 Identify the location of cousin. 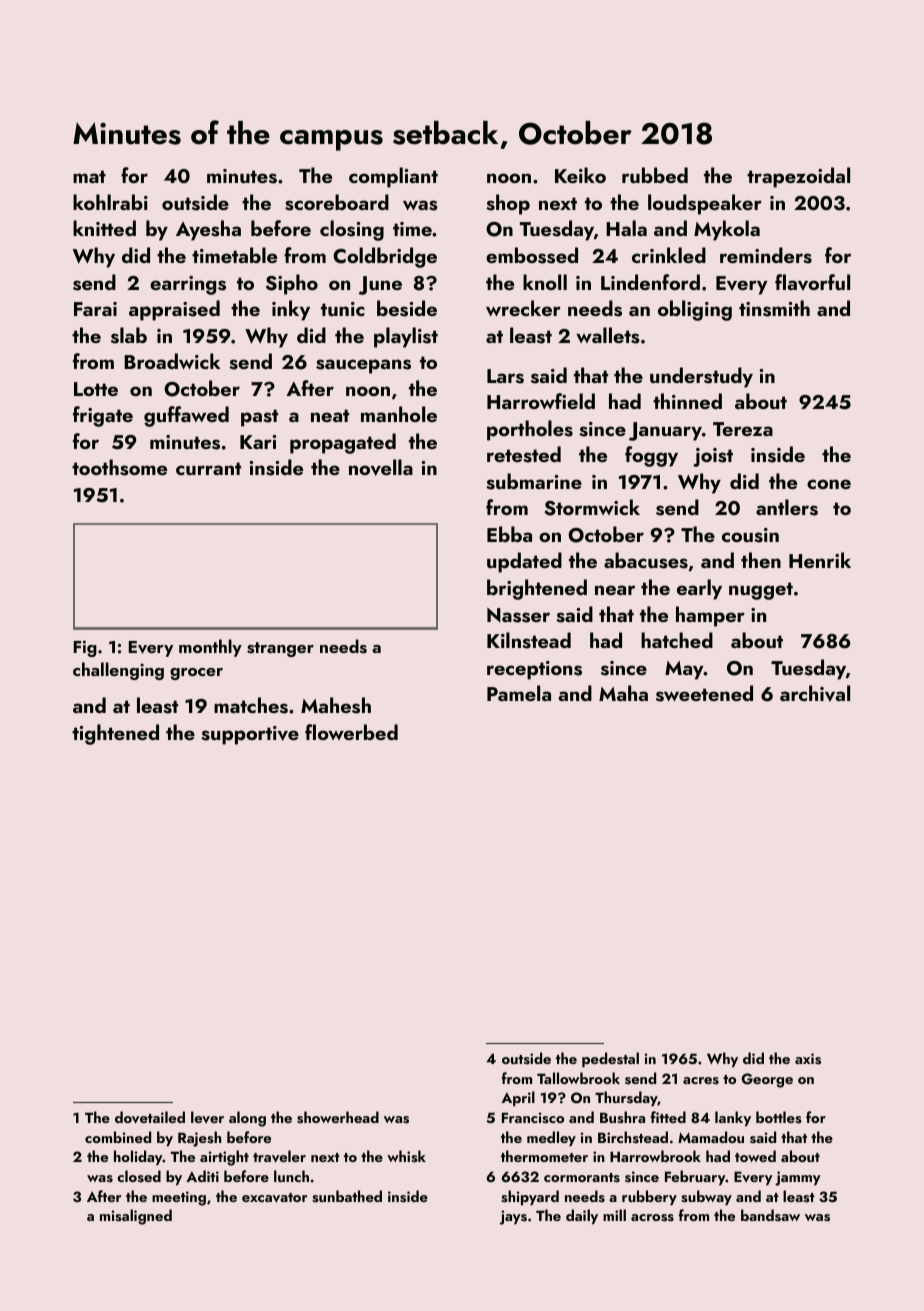
(750, 535).
